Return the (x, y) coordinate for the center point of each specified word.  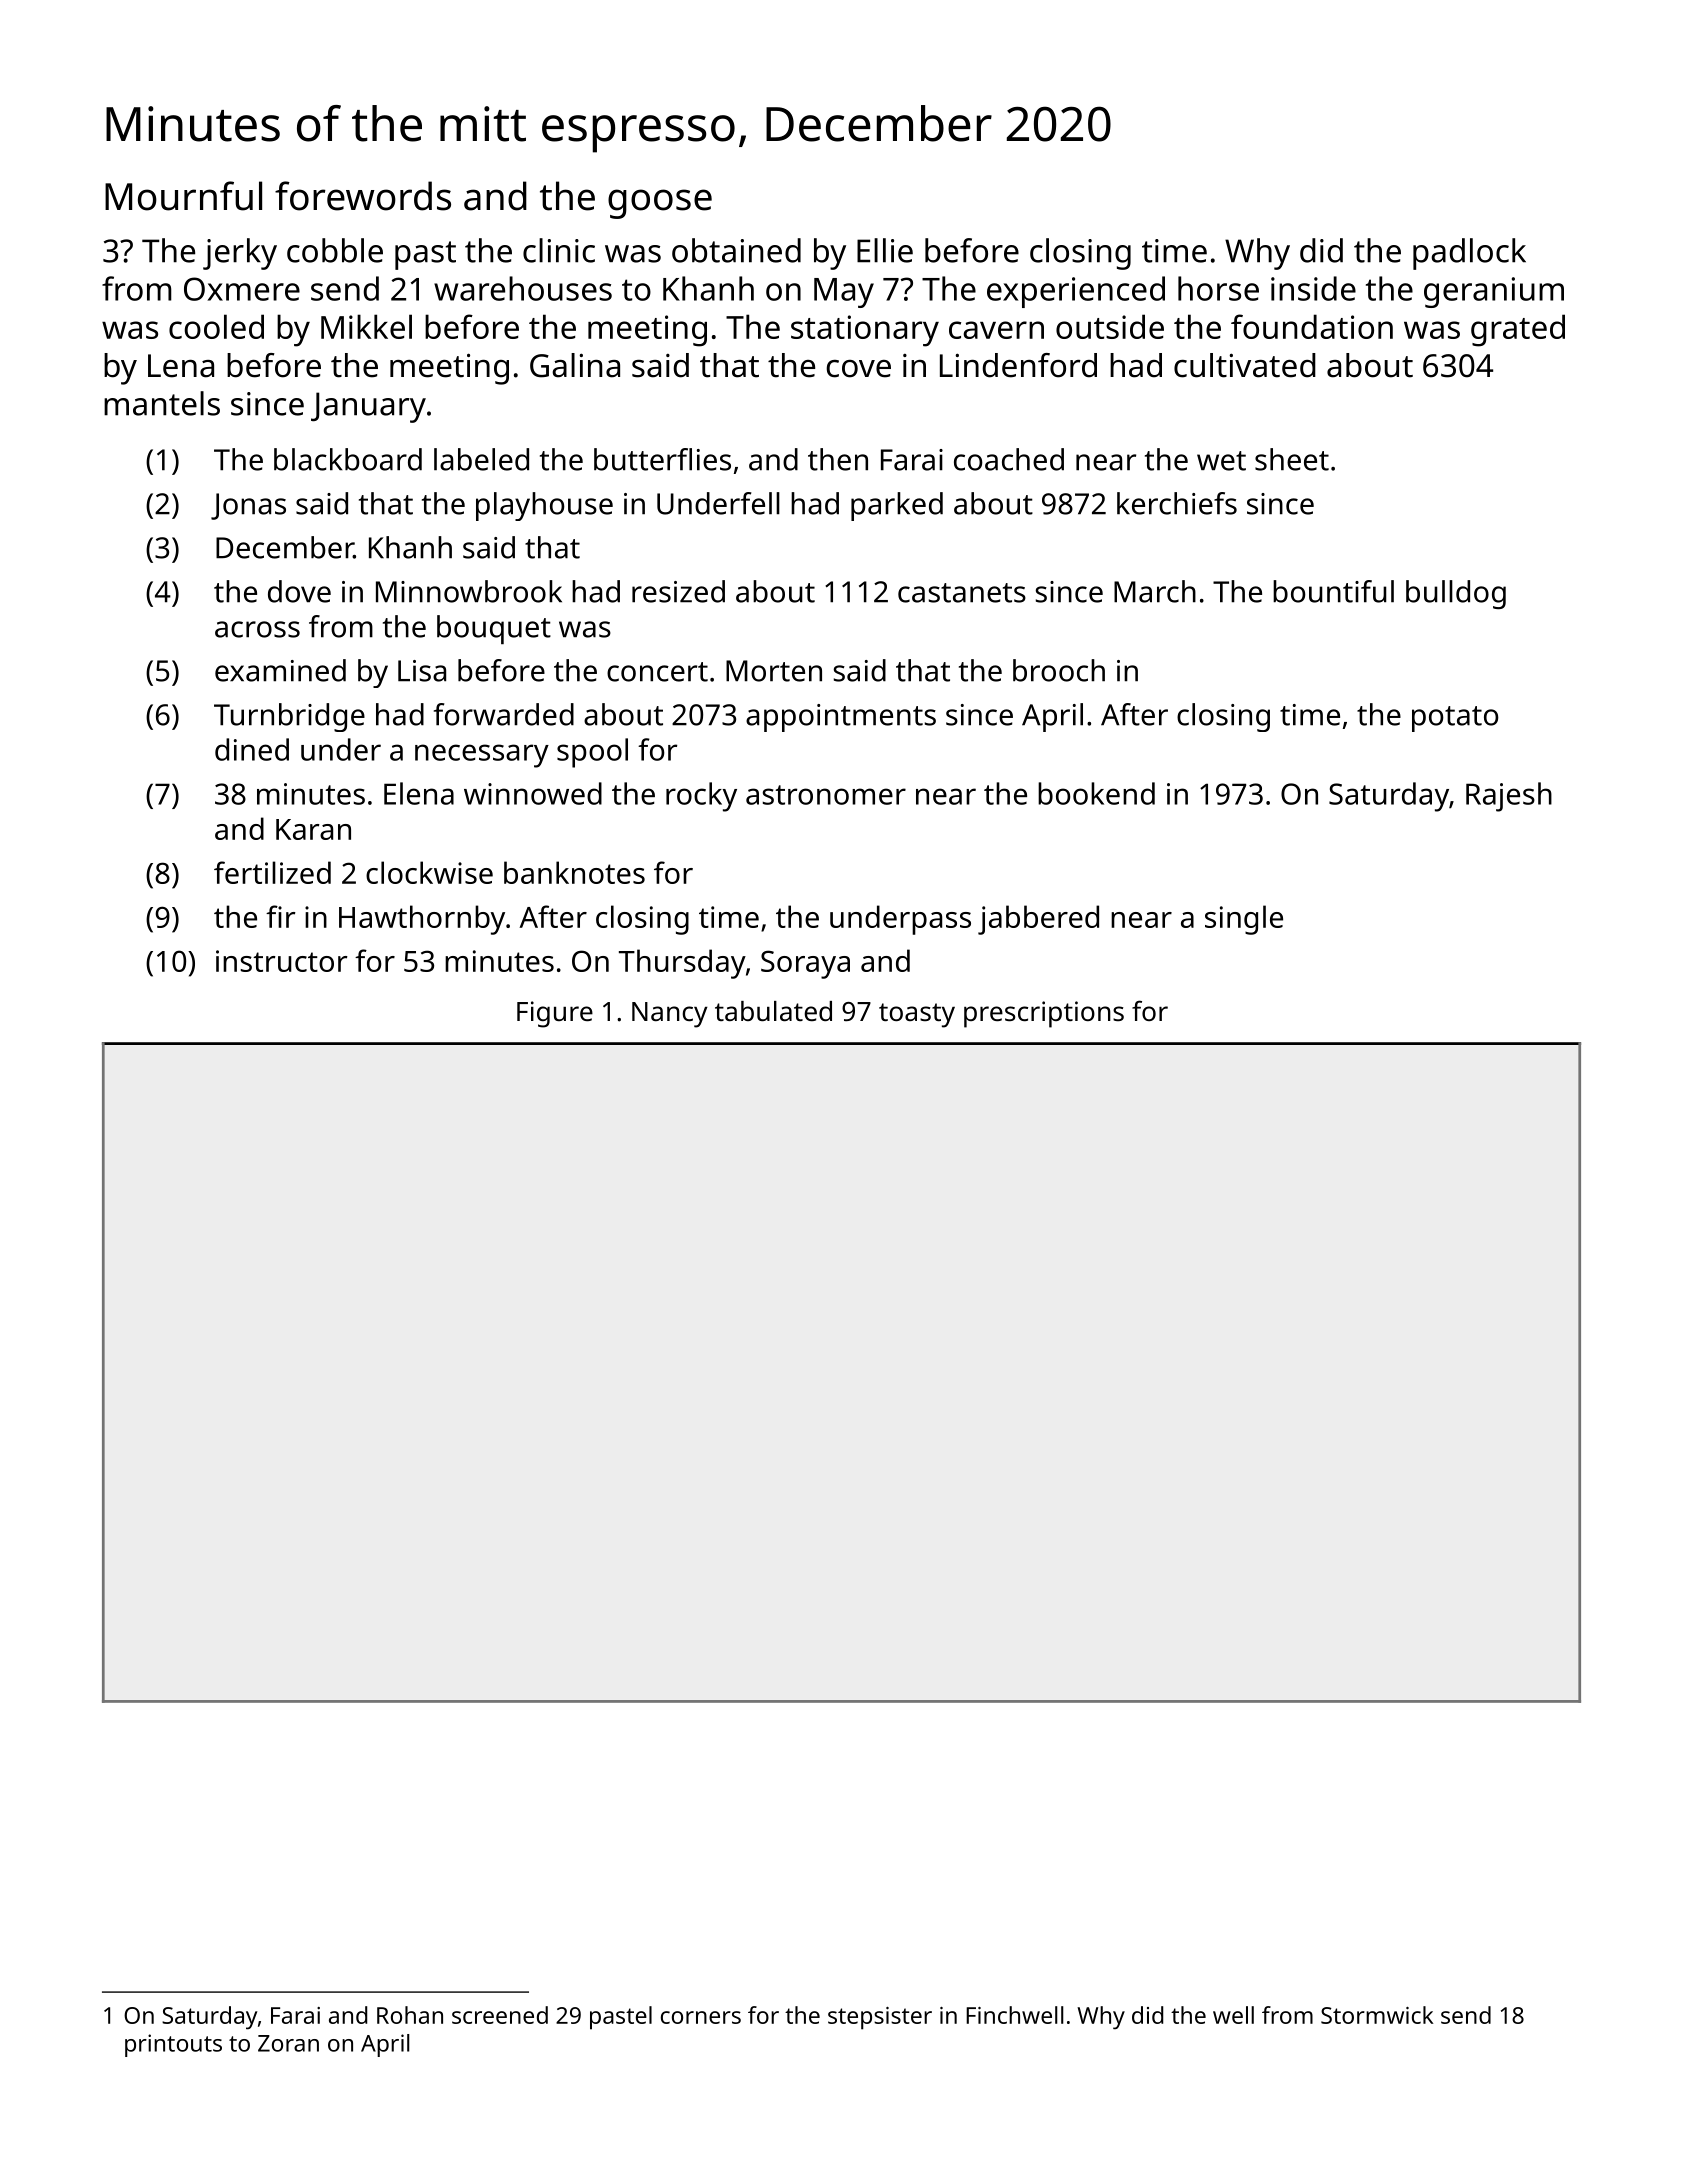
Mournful (183, 196)
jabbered (1038, 920)
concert (657, 672)
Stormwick (1377, 2015)
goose (660, 204)
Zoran (288, 2043)
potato (1455, 719)
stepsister (880, 2018)
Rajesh (1509, 797)
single (1244, 920)
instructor (282, 961)
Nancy (670, 1015)
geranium (1494, 292)
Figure (555, 1014)
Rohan (410, 2015)
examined (280, 670)
